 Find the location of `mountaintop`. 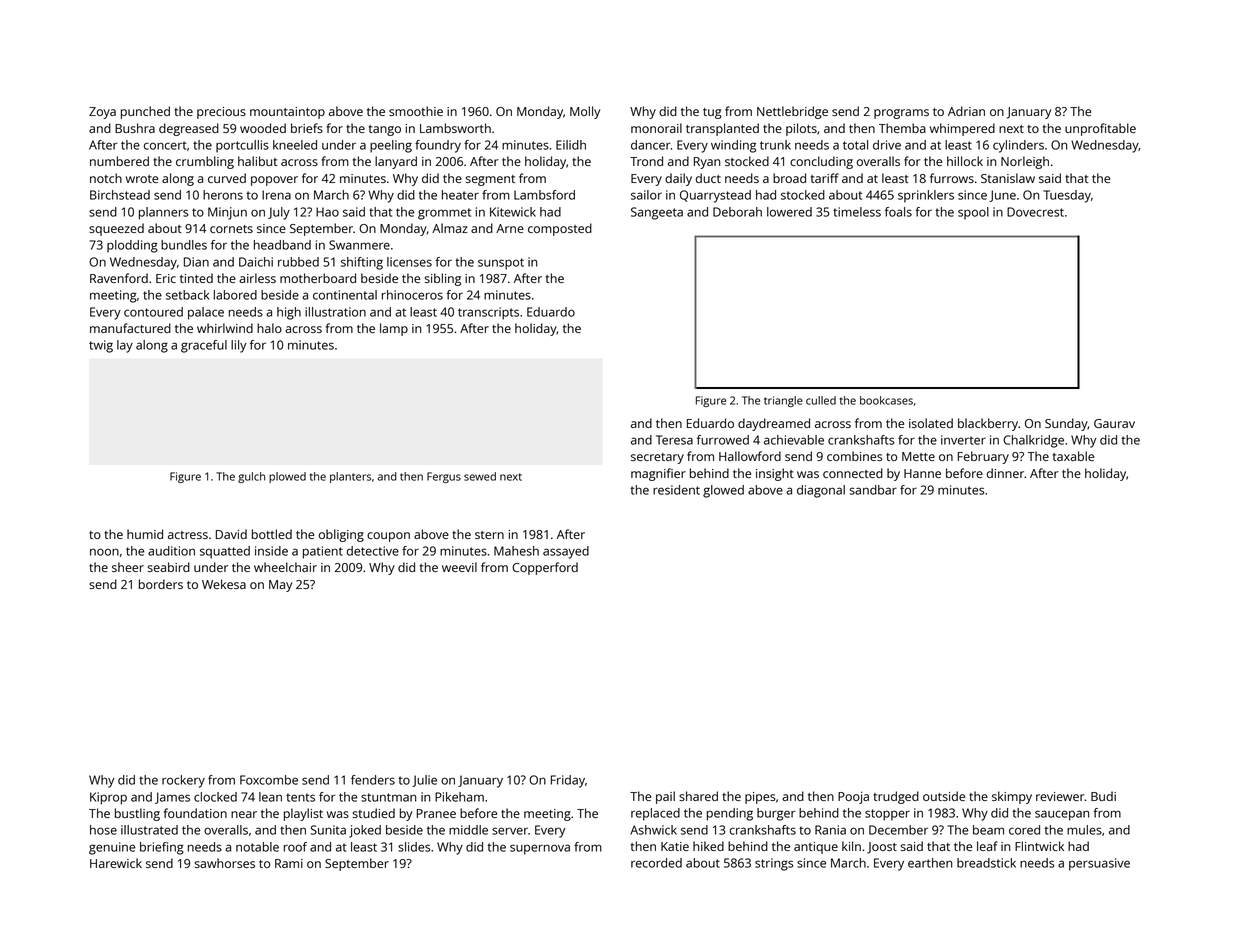

mountaintop is located at coordinates (287, 113).
